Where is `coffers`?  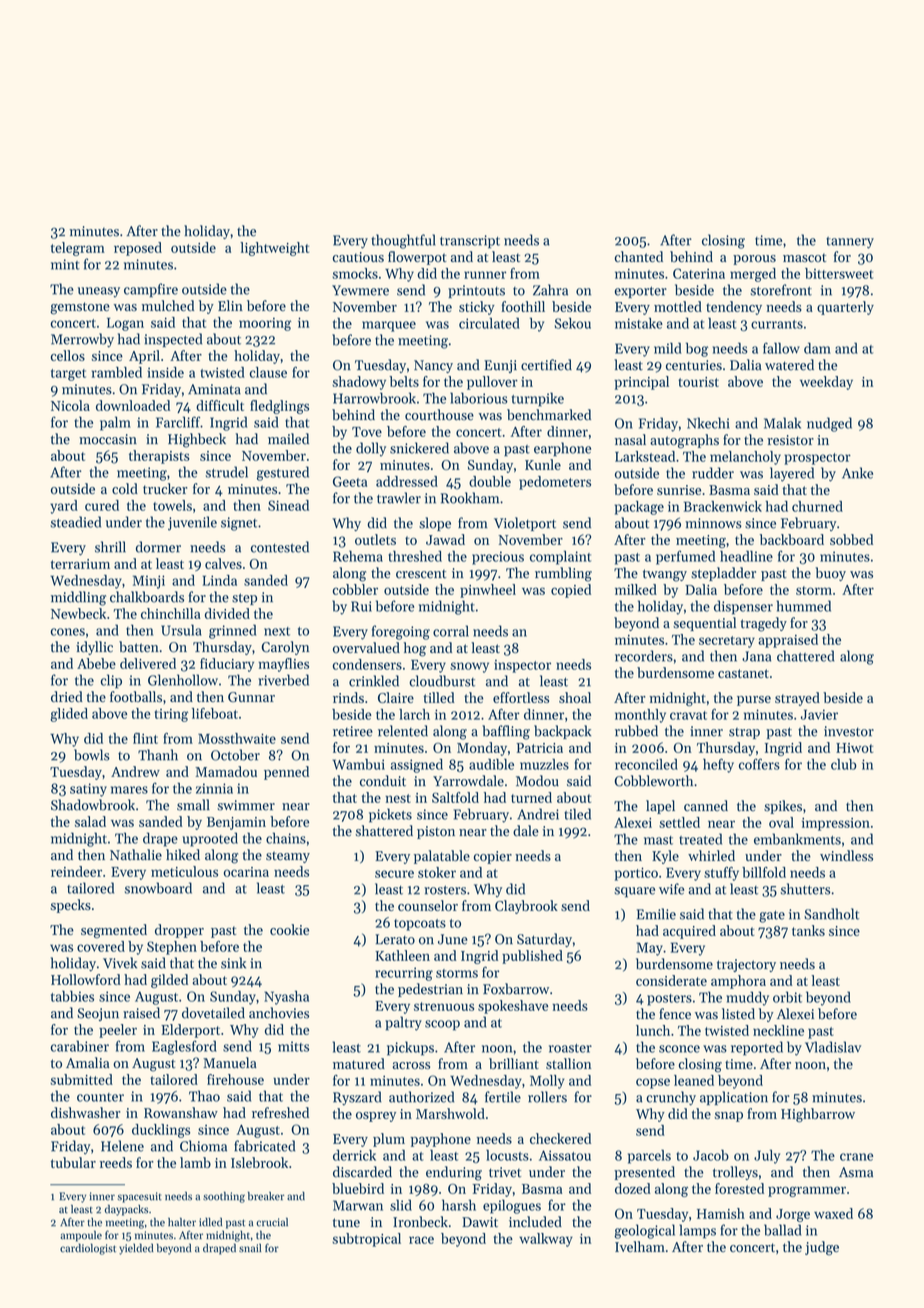 coffers is located at coordinates (759, 764).
